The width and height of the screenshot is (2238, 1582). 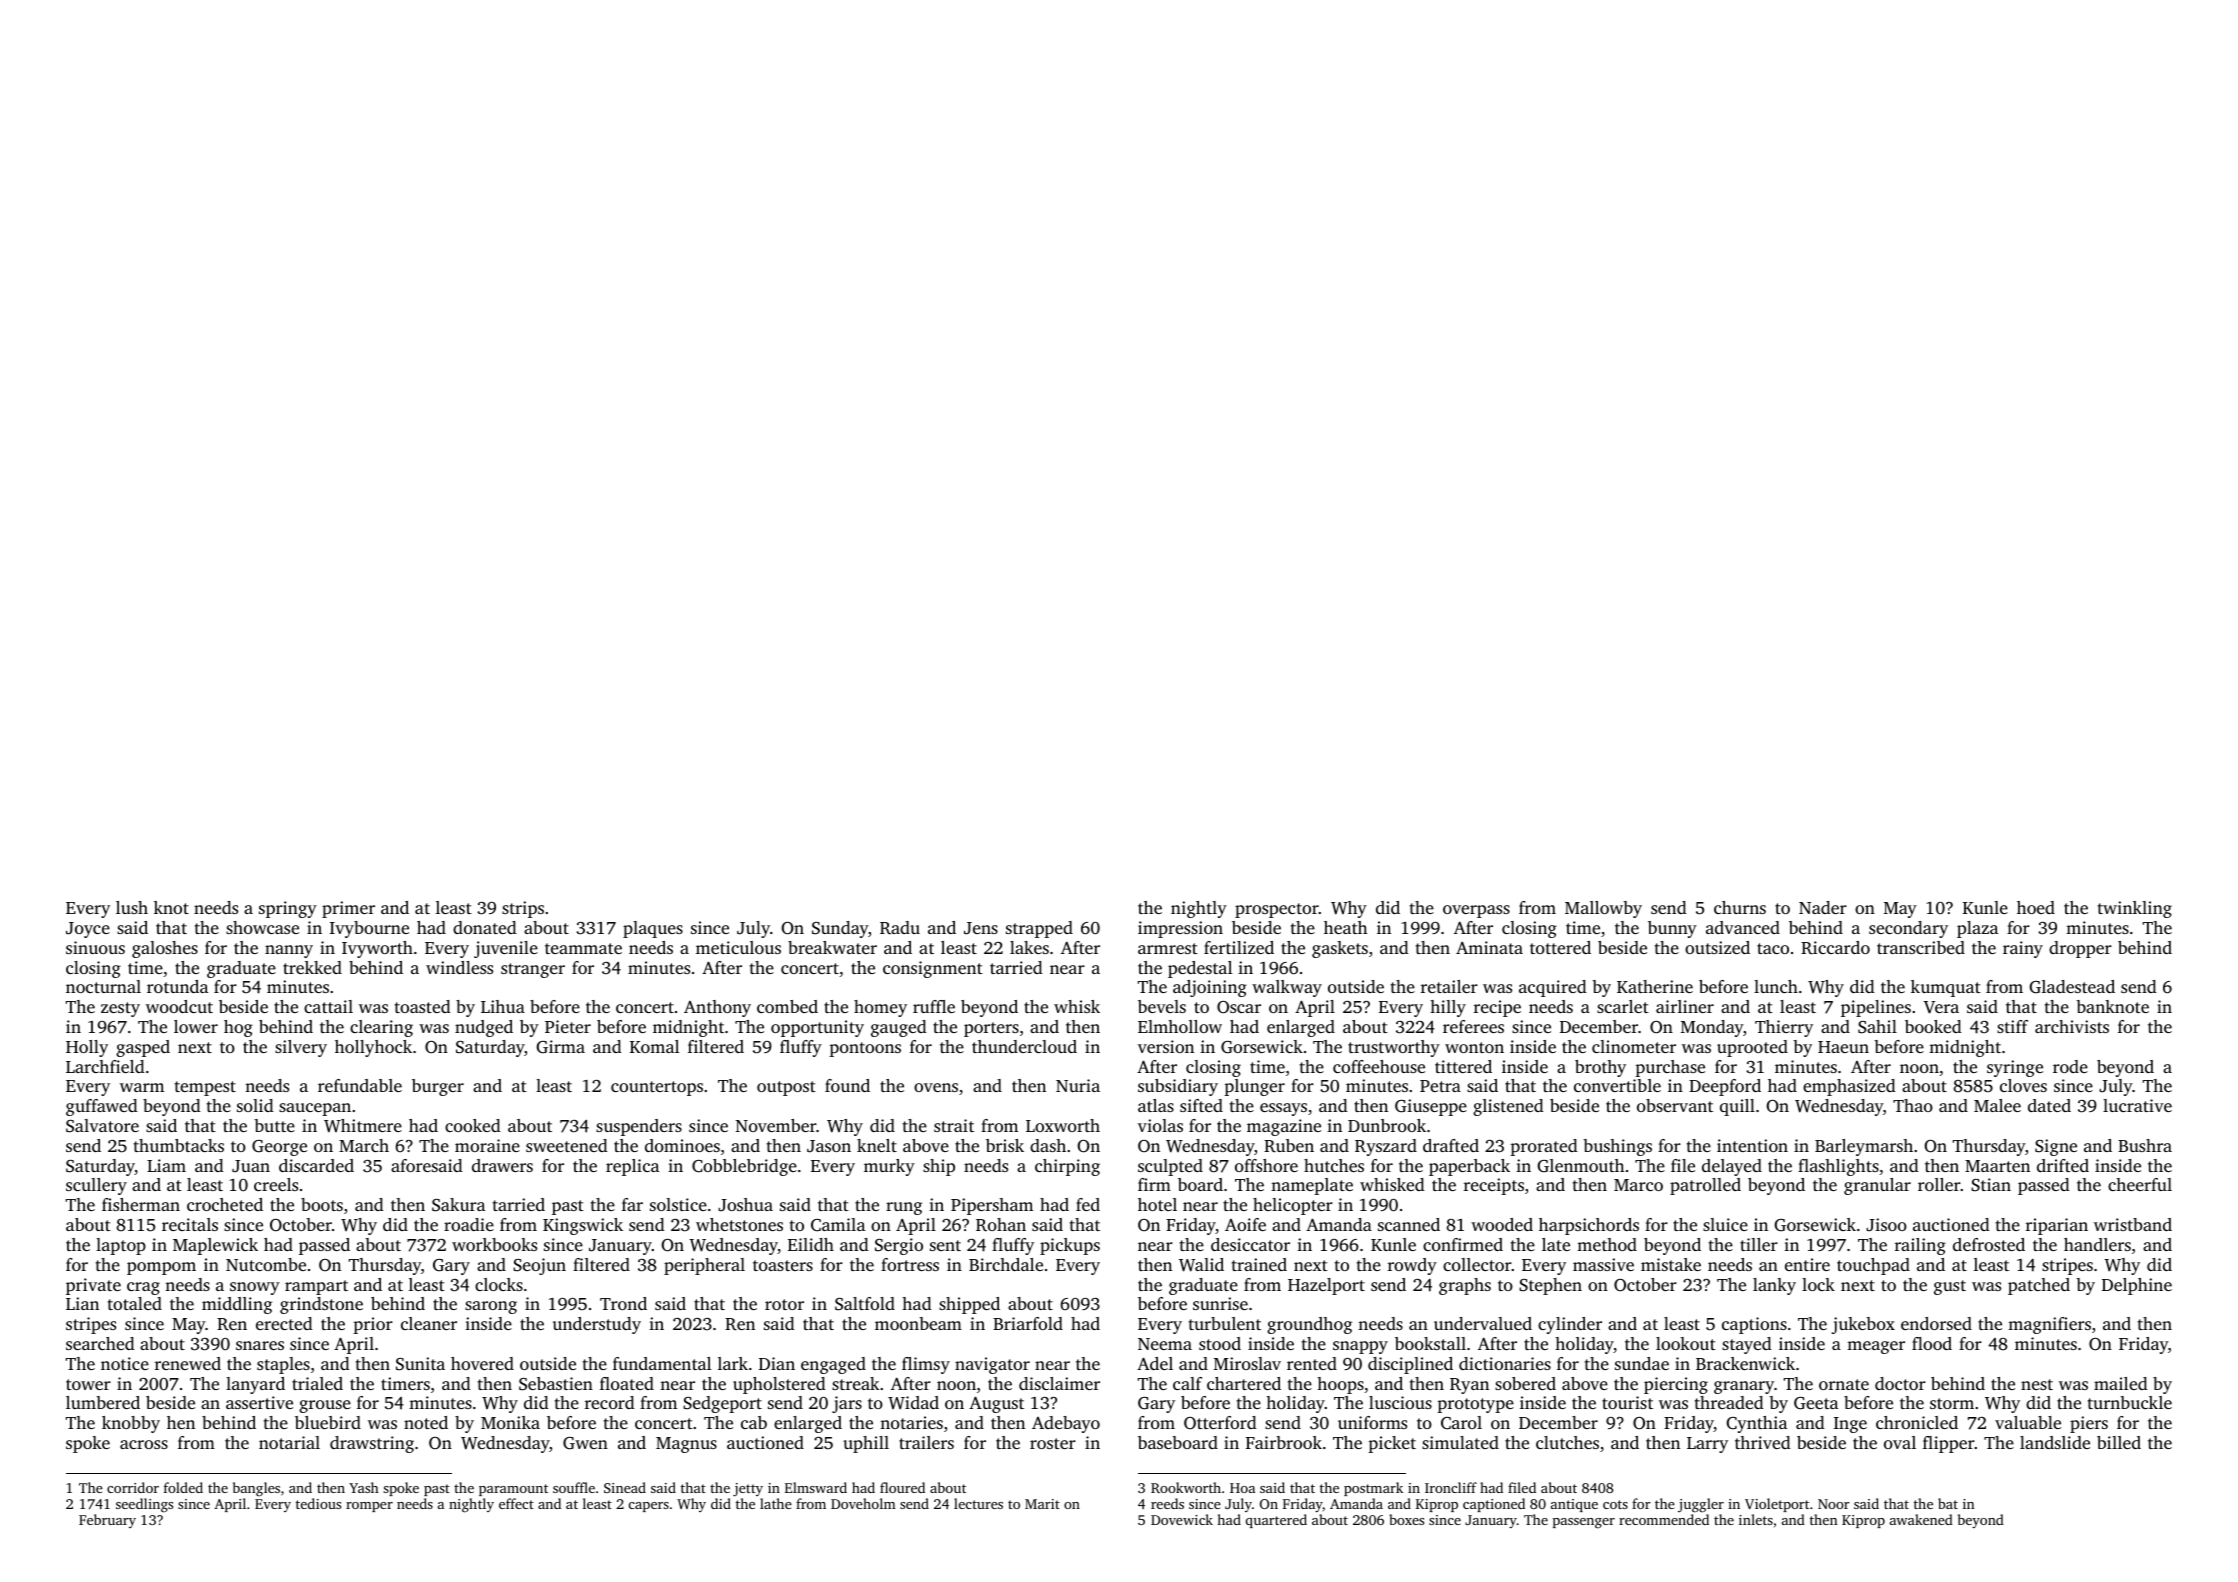 What do you see at coordinates (141, 1204) in the screenshot?
I see `fisherman` at bounding box center [141, 1204].
